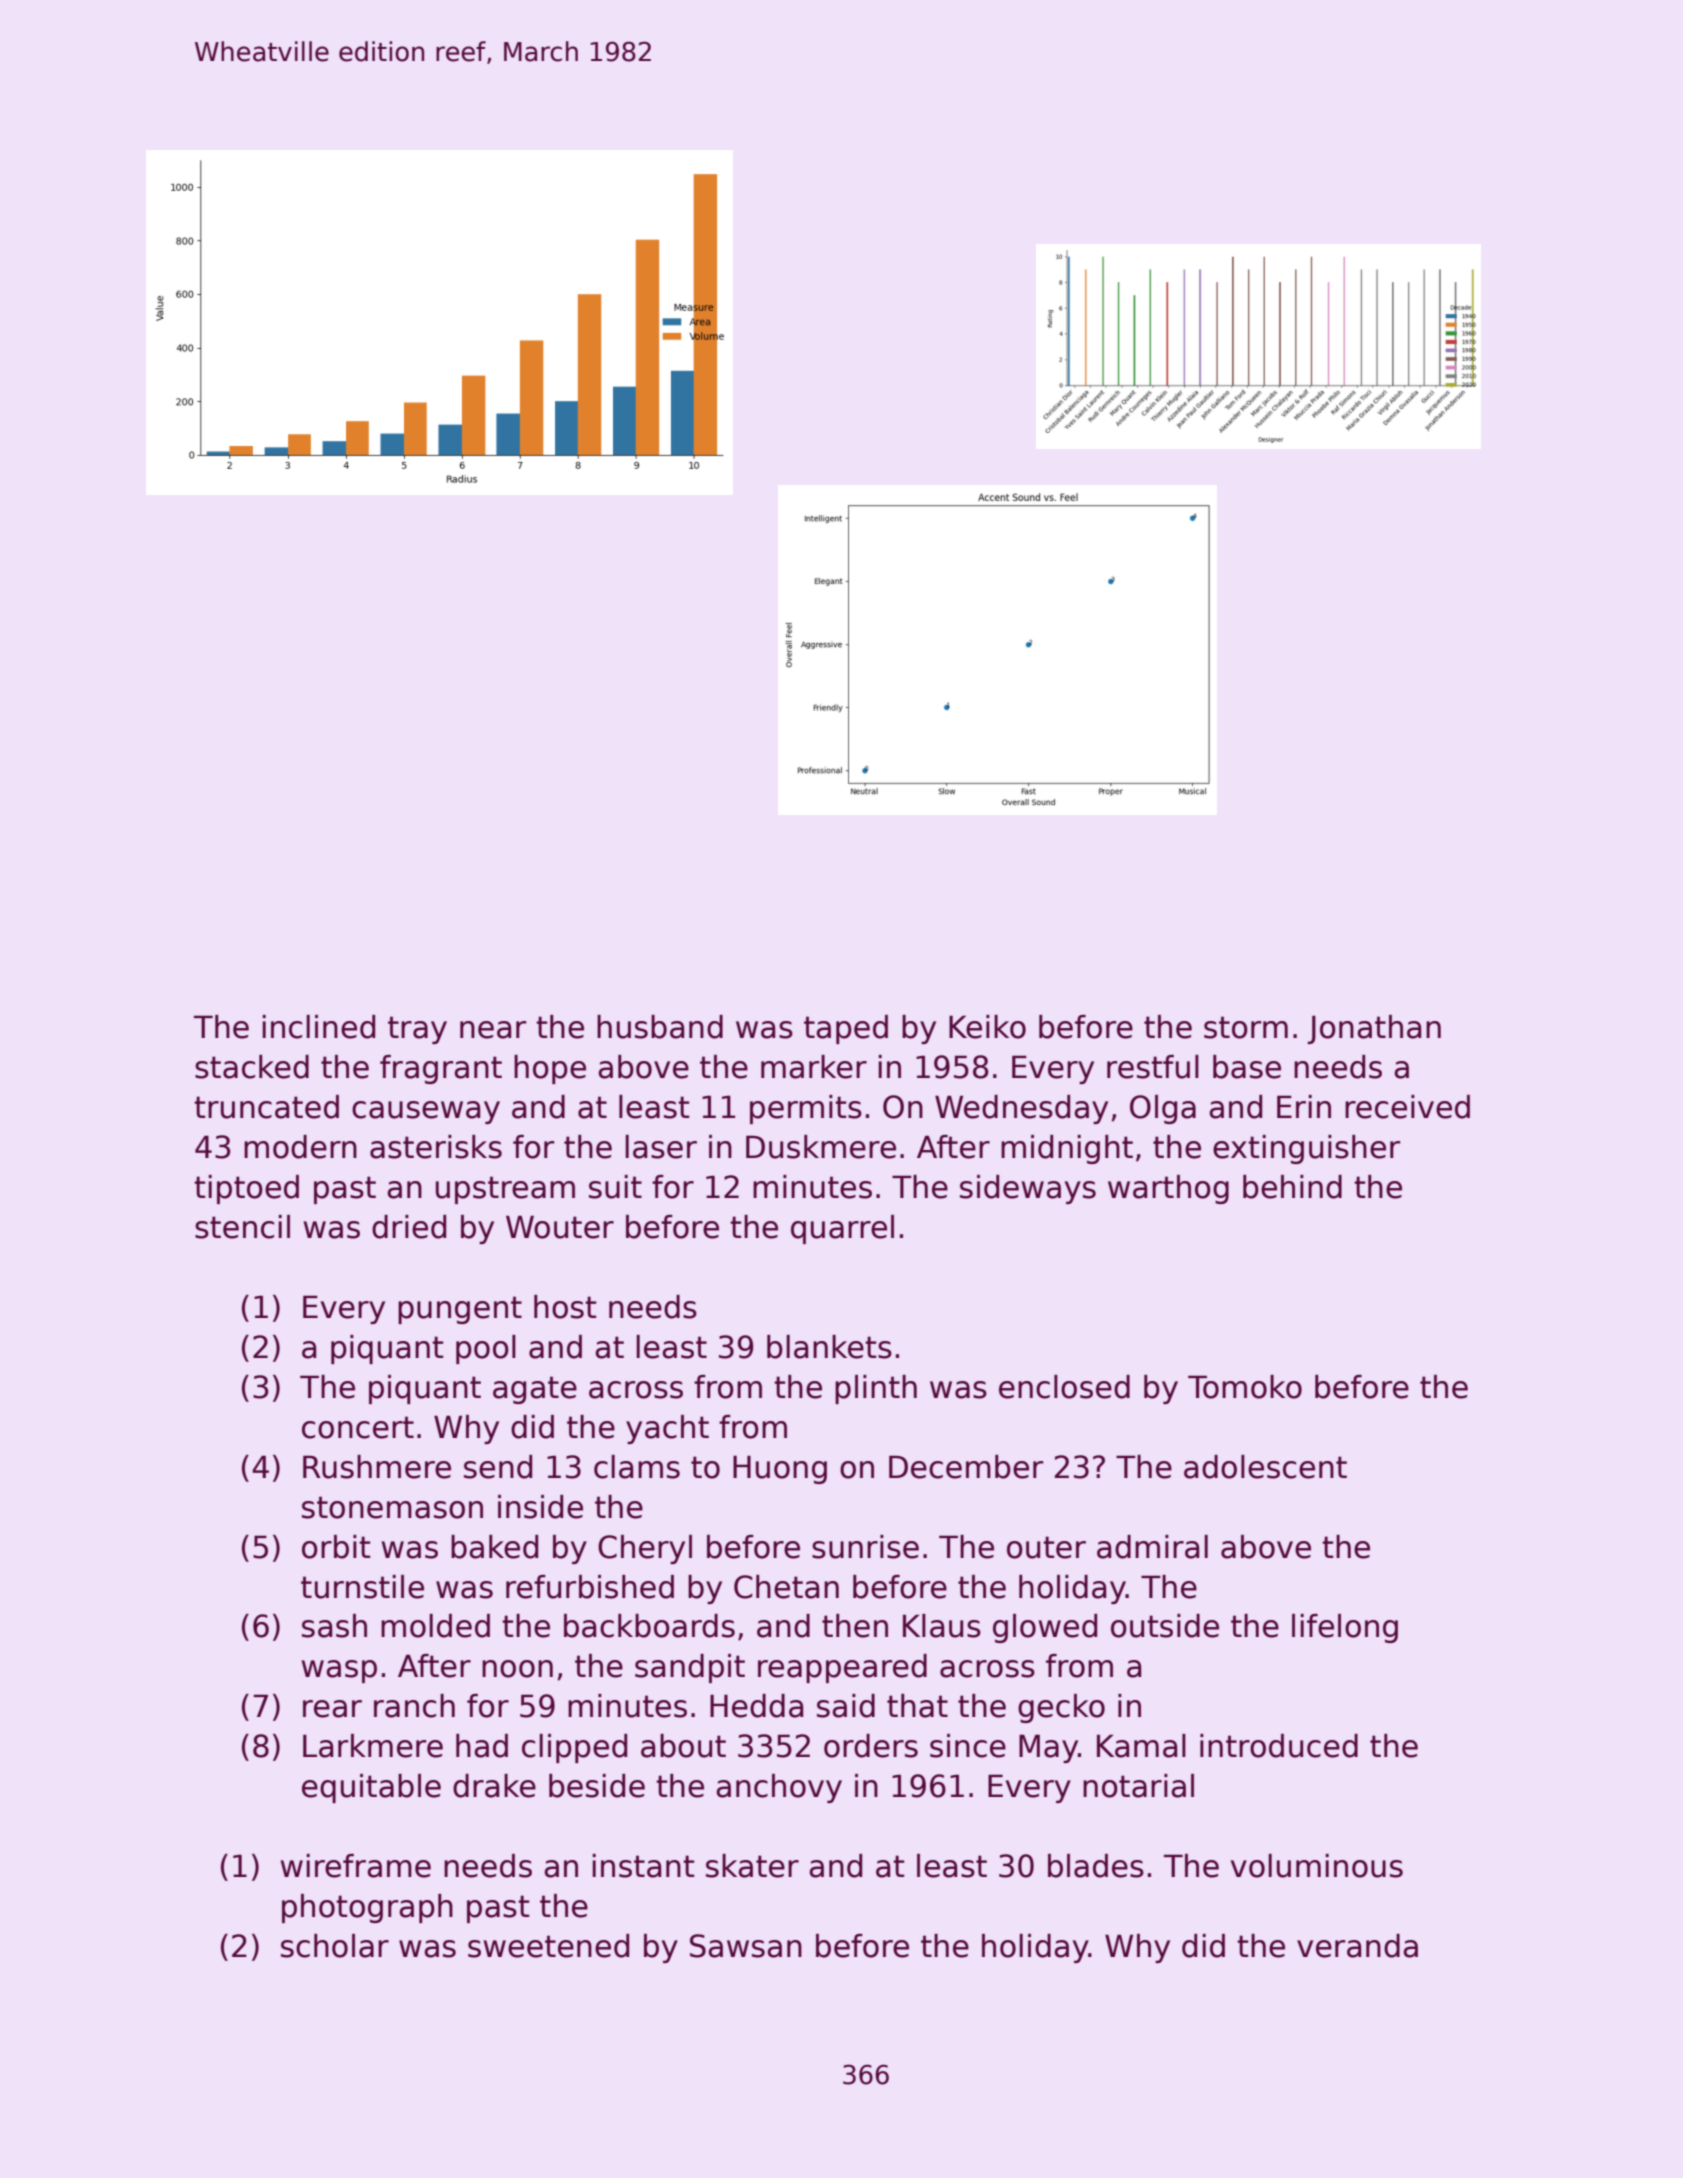 The image size is (1683, 2178). Describe the element at coordinates (1245, 1387) in the screenshot. I see `Tomoko` at that location.
